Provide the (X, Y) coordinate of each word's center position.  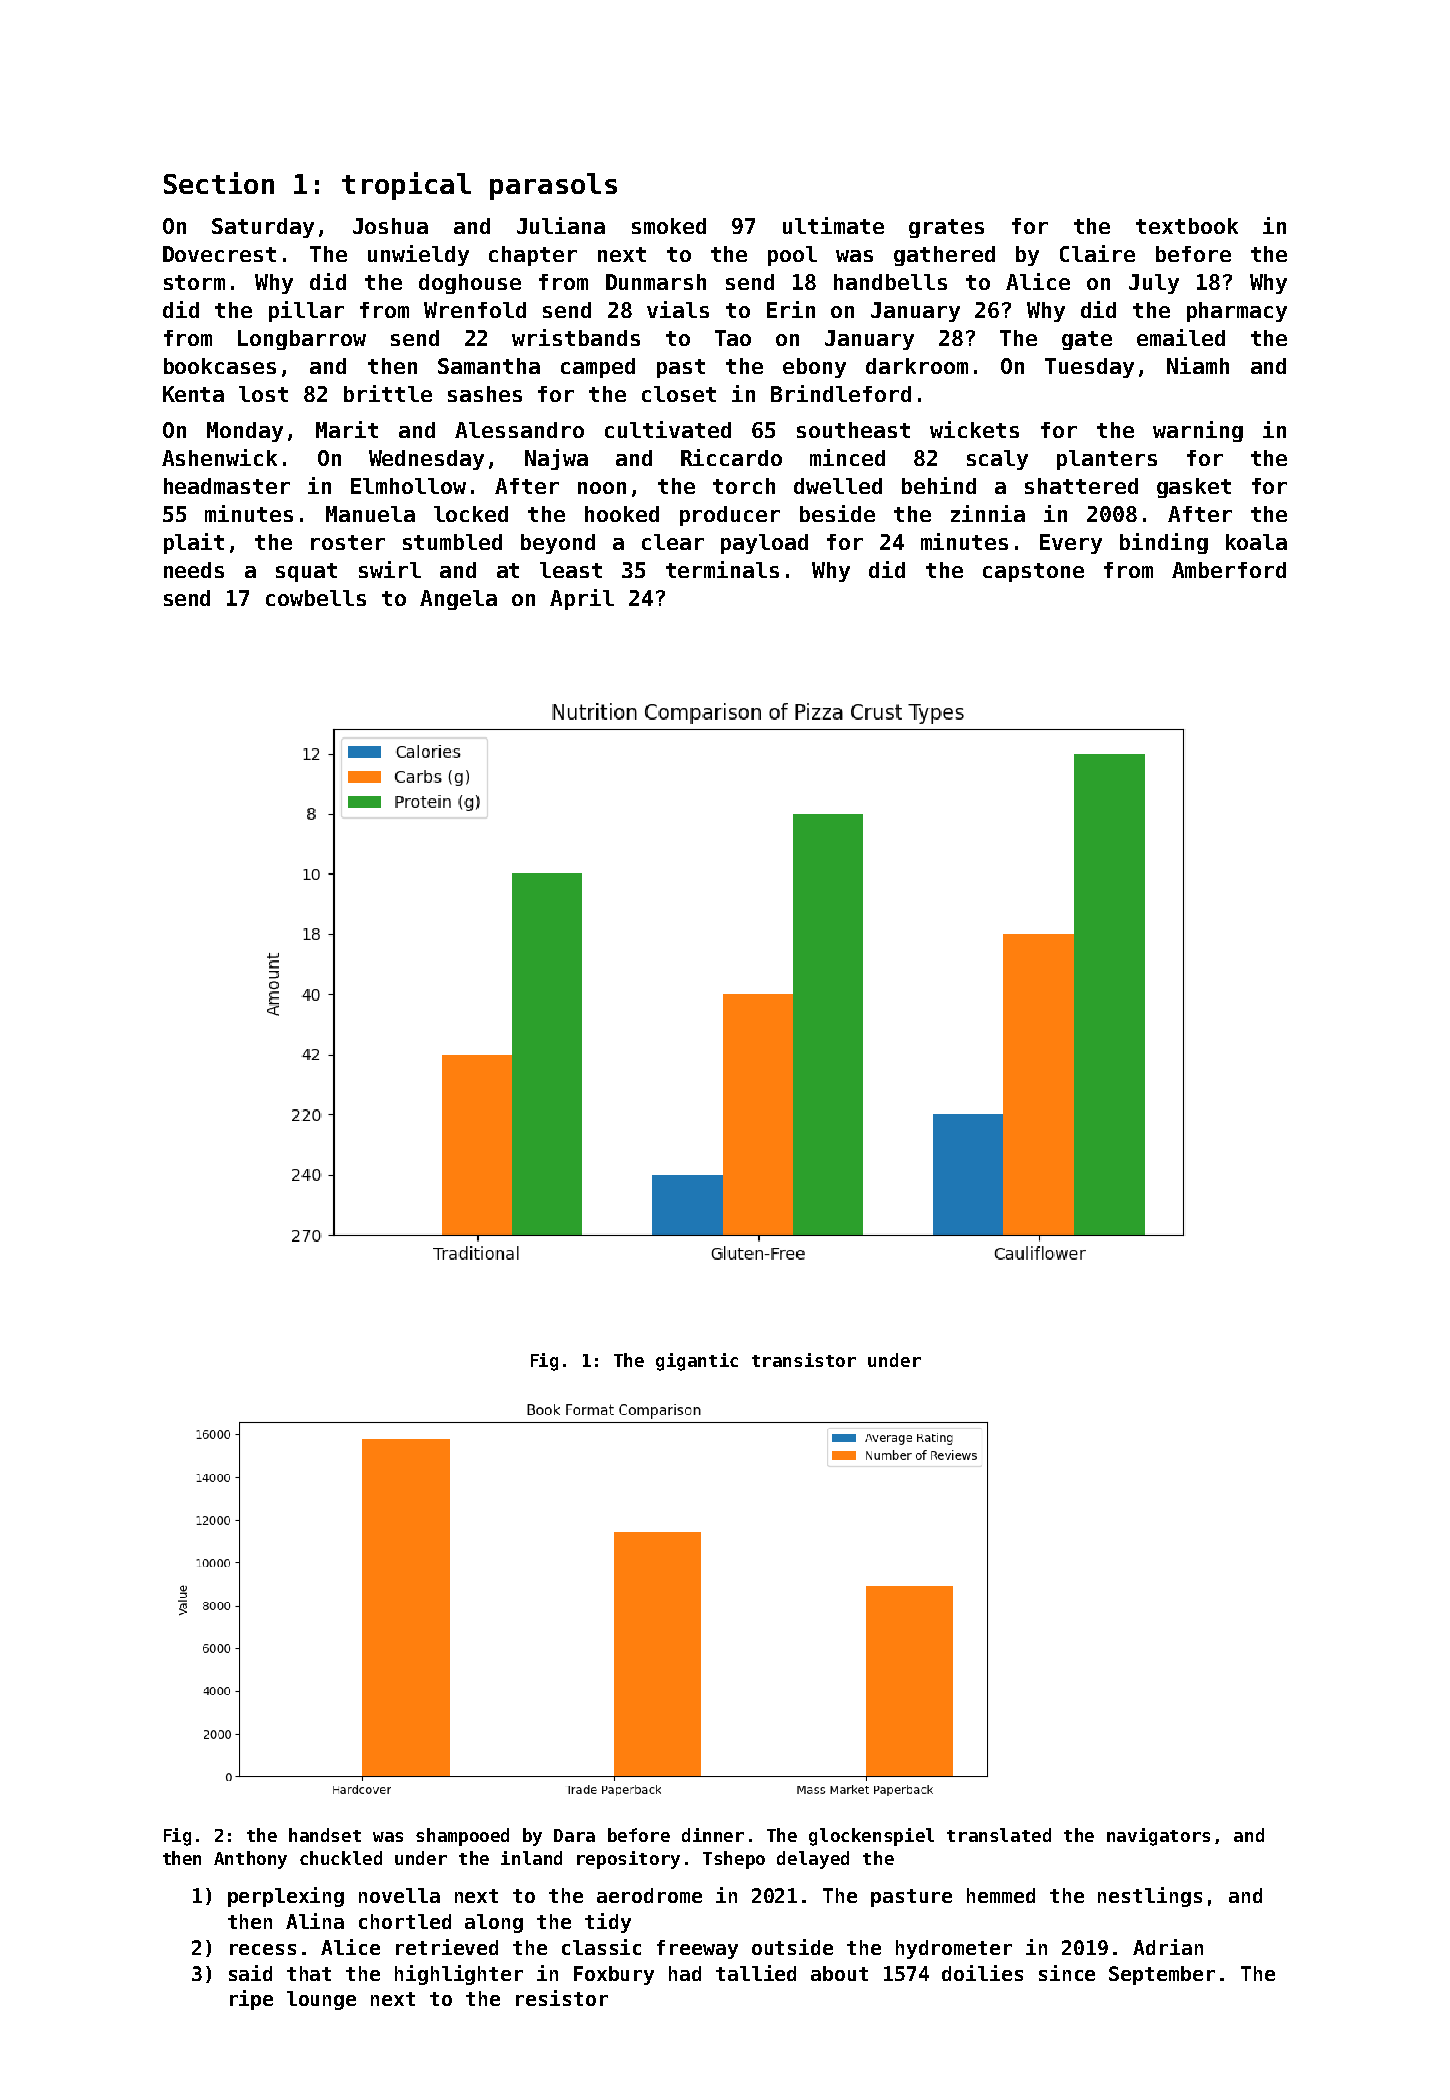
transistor (804, 1360)
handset (325, 1835)
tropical (406, 186)
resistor (562, 1998)
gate (1087, 340)
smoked (669, 226)
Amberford (1229, 570)
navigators (1158, 1837)
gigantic (697, 1362)
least (571, 570)
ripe (251, 2000)
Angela (458, 600)
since (1067, 1973)
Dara (574, 1835)
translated (999, 1835)
